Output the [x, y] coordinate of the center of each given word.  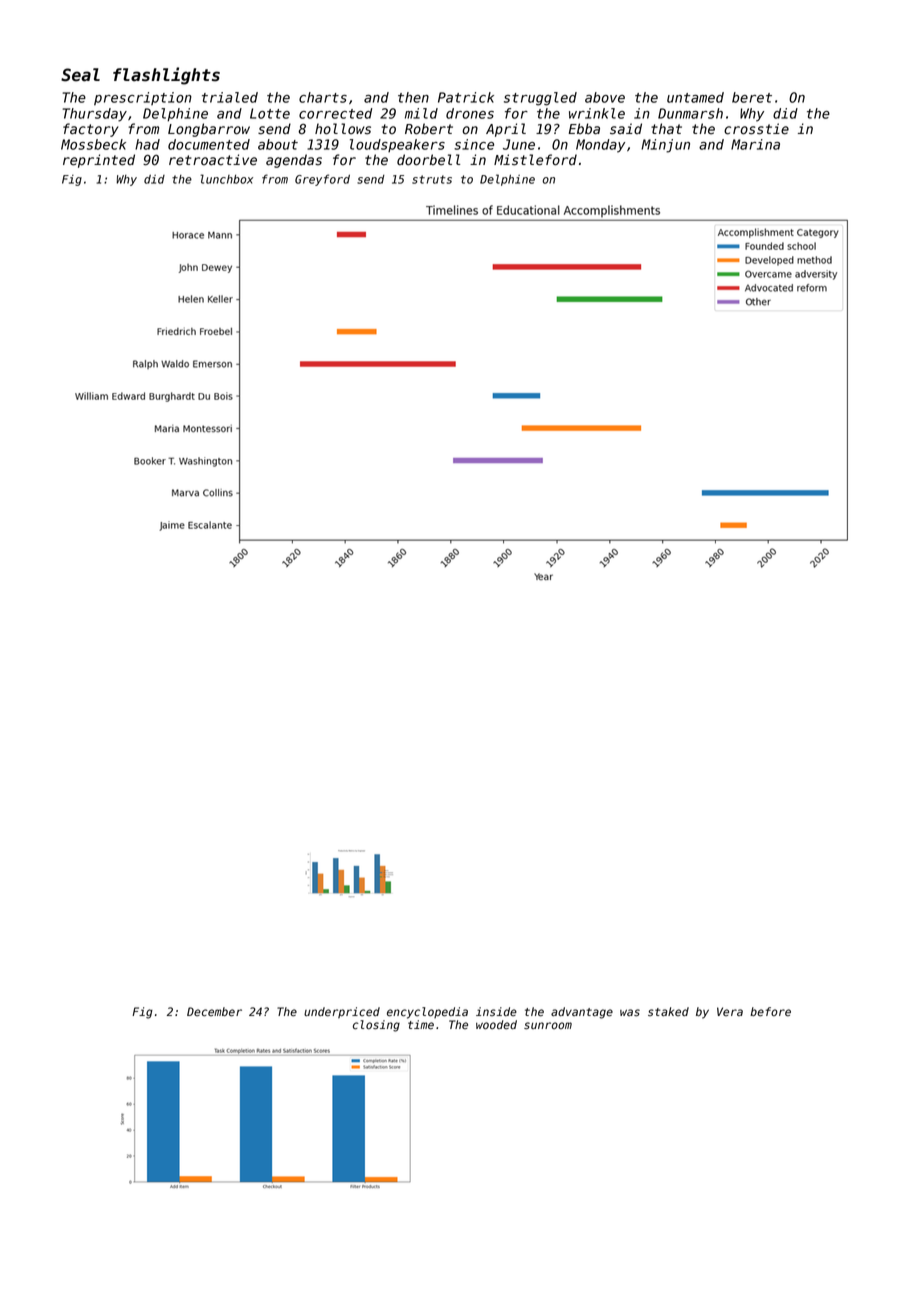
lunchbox [226, 179]
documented [209, 144]
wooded [496, 1025]
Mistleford [535, 160]
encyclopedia [427, 1013]
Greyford [322, 180]
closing [376, 1026]
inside [496, 1012]
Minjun [665, 146]
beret [752, 97]
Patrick [466, 97]
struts [432, 179]
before [770, 1012]
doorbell [428, 160]
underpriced [342, 1012]
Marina [755, 144]
